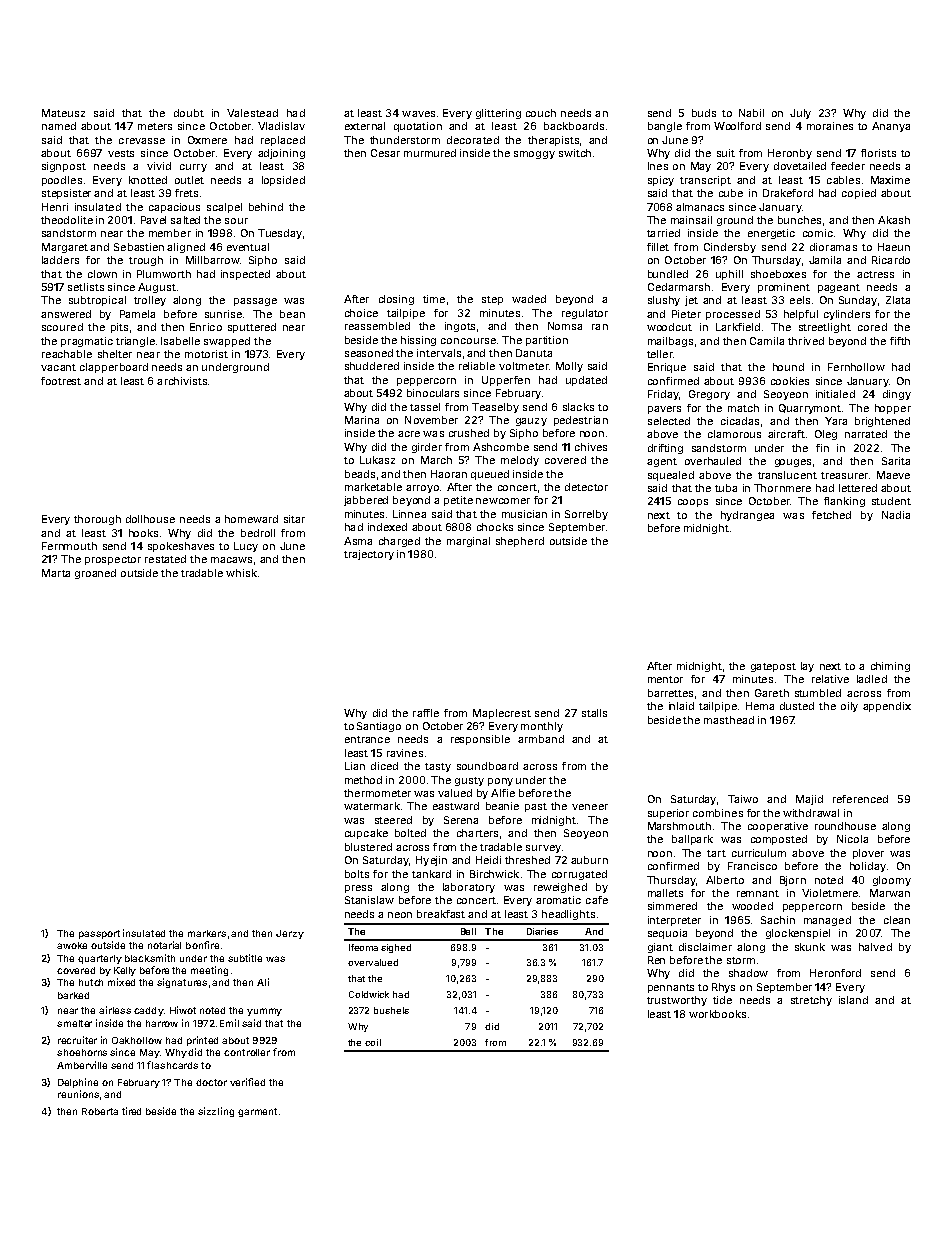 The image size is (952, 1233). What do you see at coordinates (361, 313) in the document?
I see `choice` at bounding box center [361, 313].
